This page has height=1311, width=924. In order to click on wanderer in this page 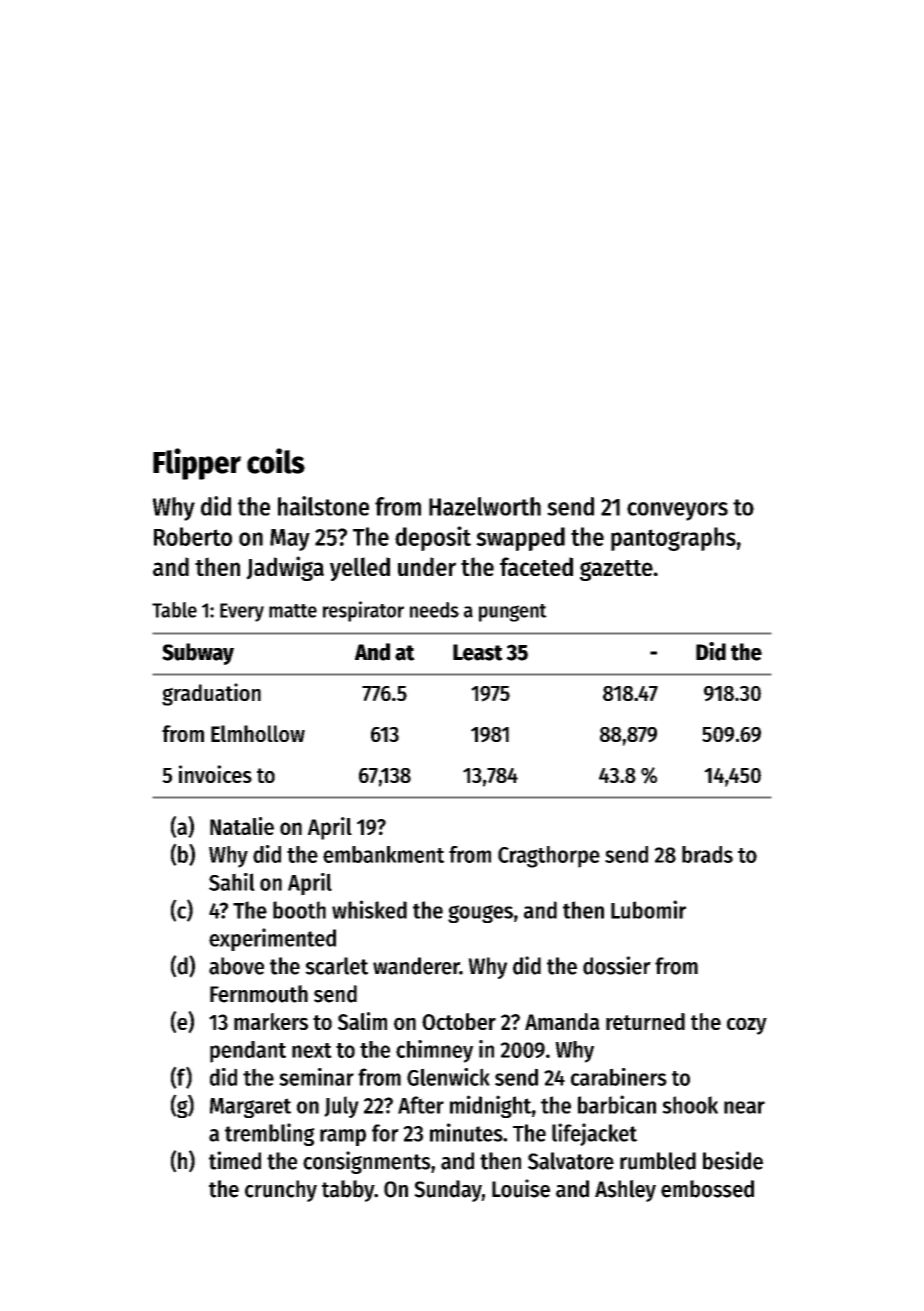, I will do `click(416, 966)`.
